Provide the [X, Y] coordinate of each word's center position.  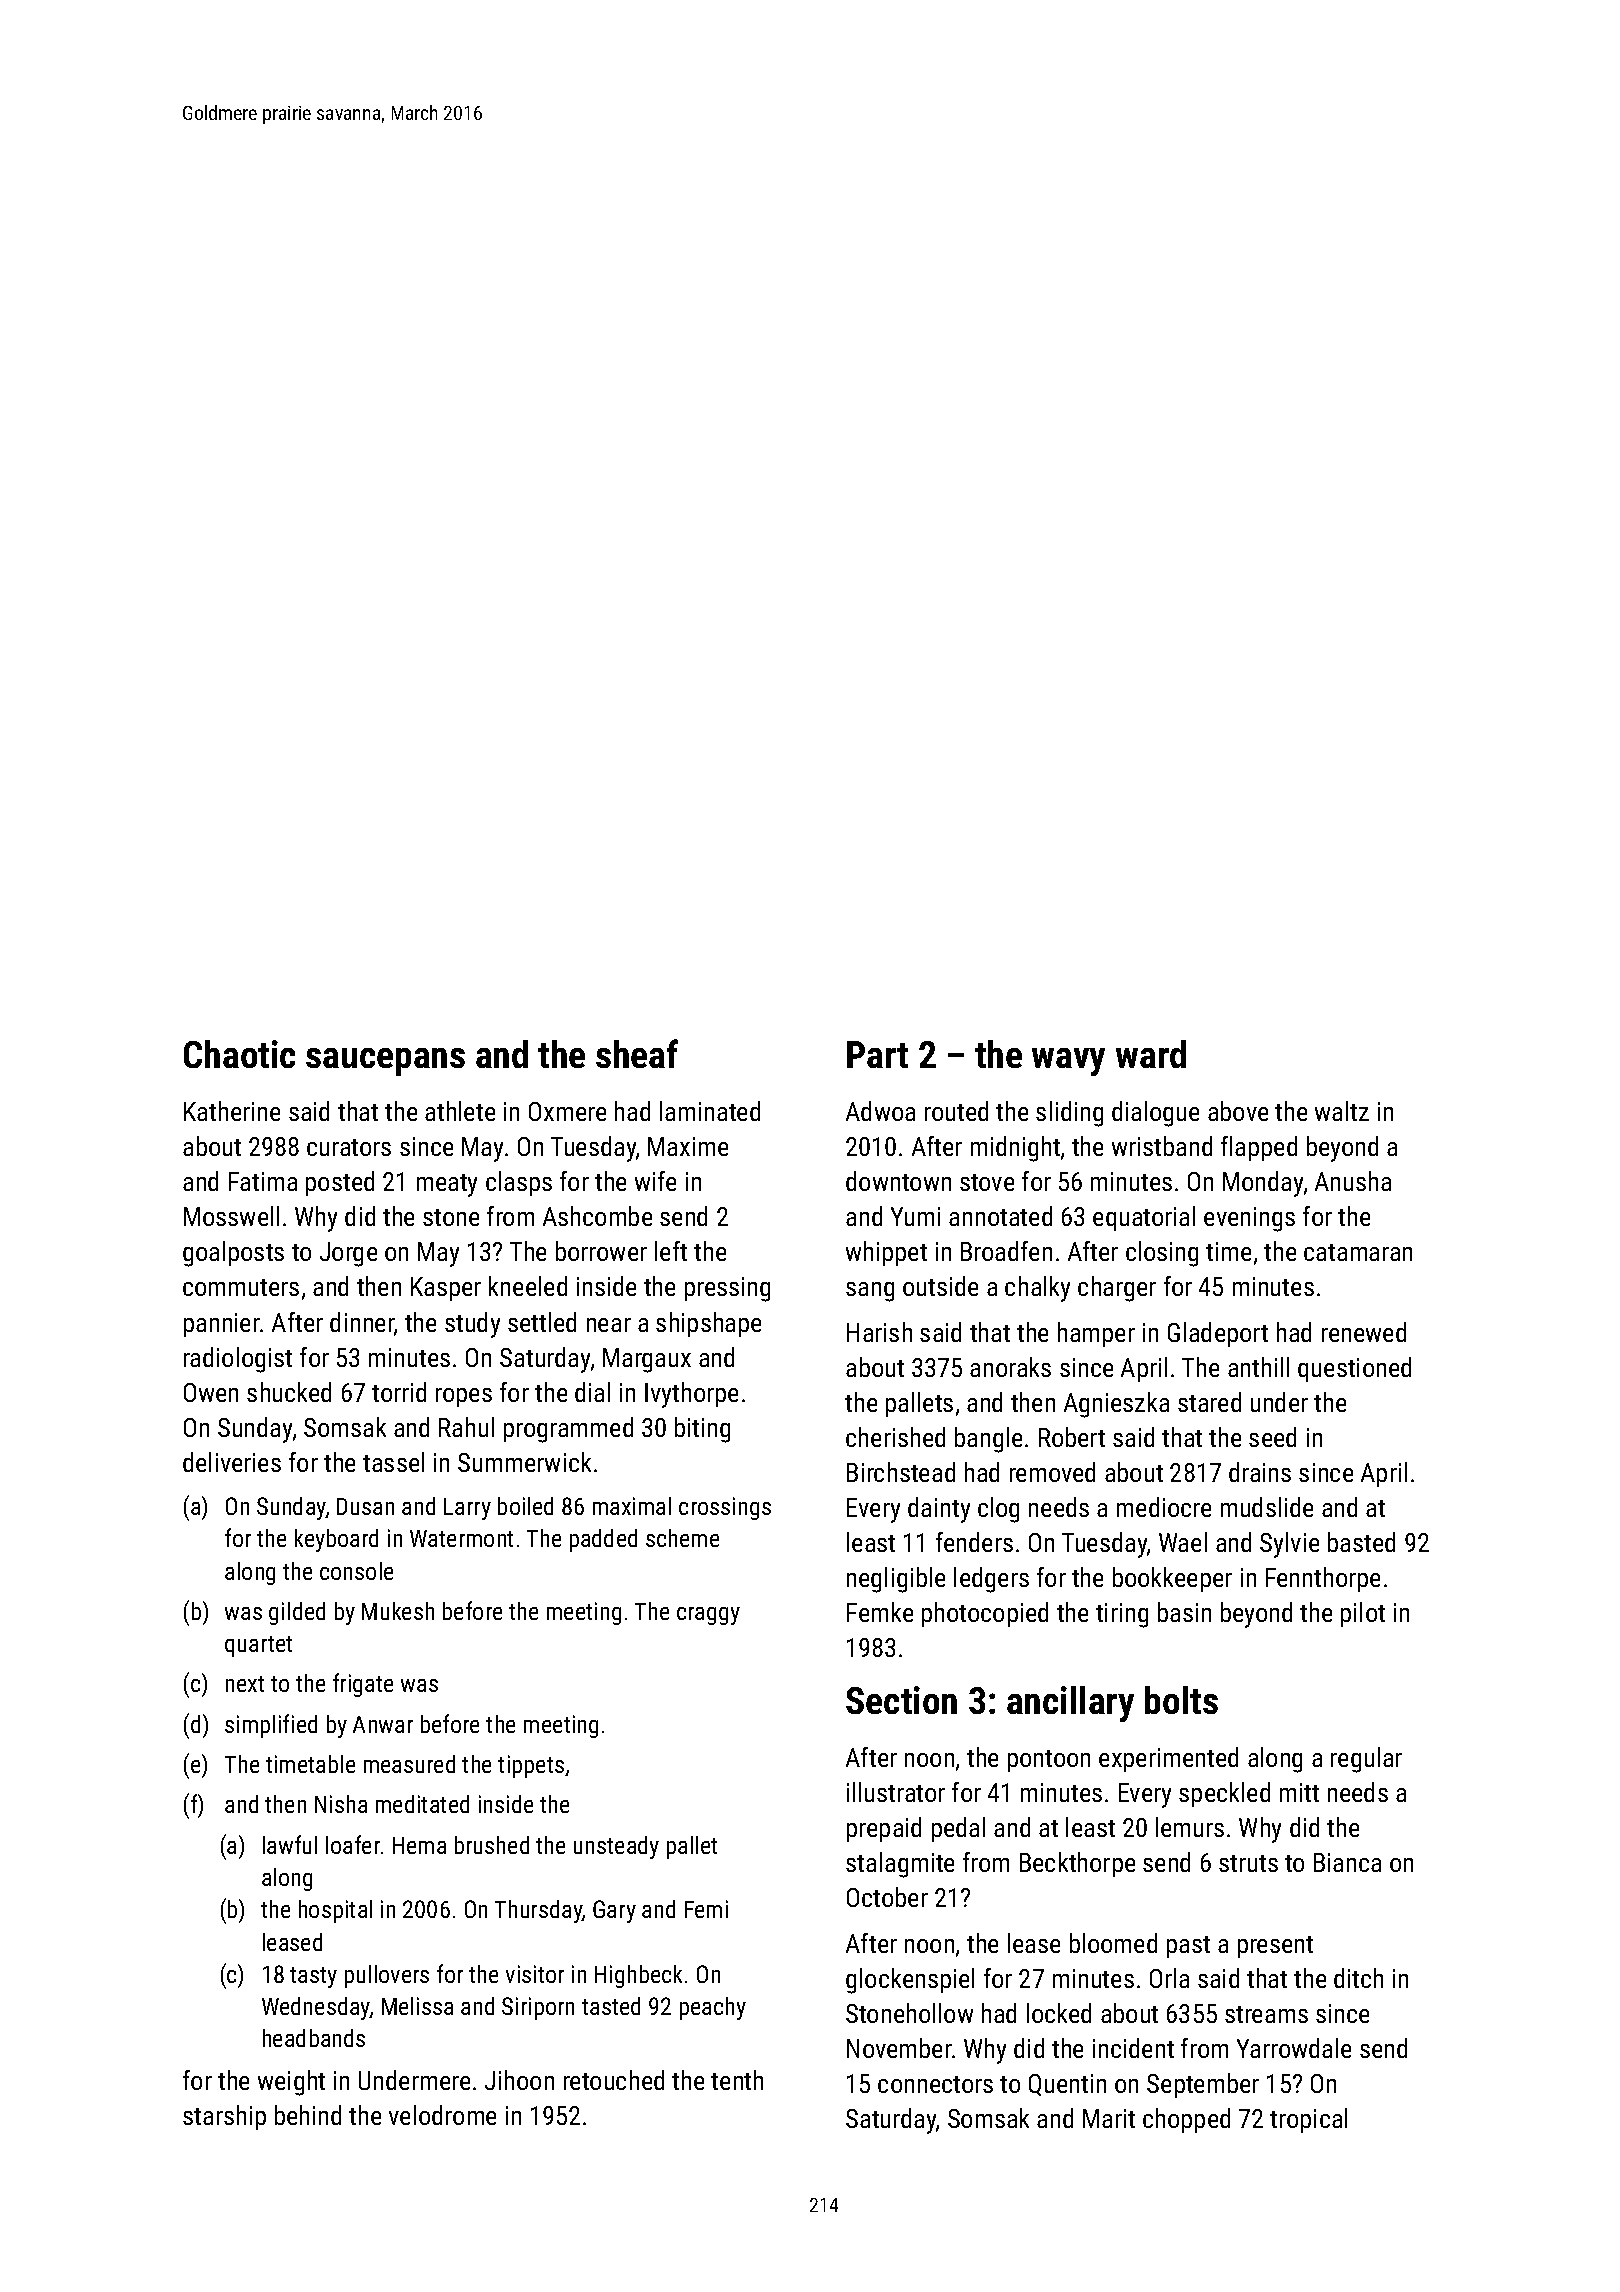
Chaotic [239, 1054]
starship [224, 2117]
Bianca [1347, 1862]
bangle [988, 1440]
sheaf [637, 1053]
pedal [958, 1829]
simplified [271, 1726]
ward [1151, 1054]
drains [1260, 1472]
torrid [399, 1392]
